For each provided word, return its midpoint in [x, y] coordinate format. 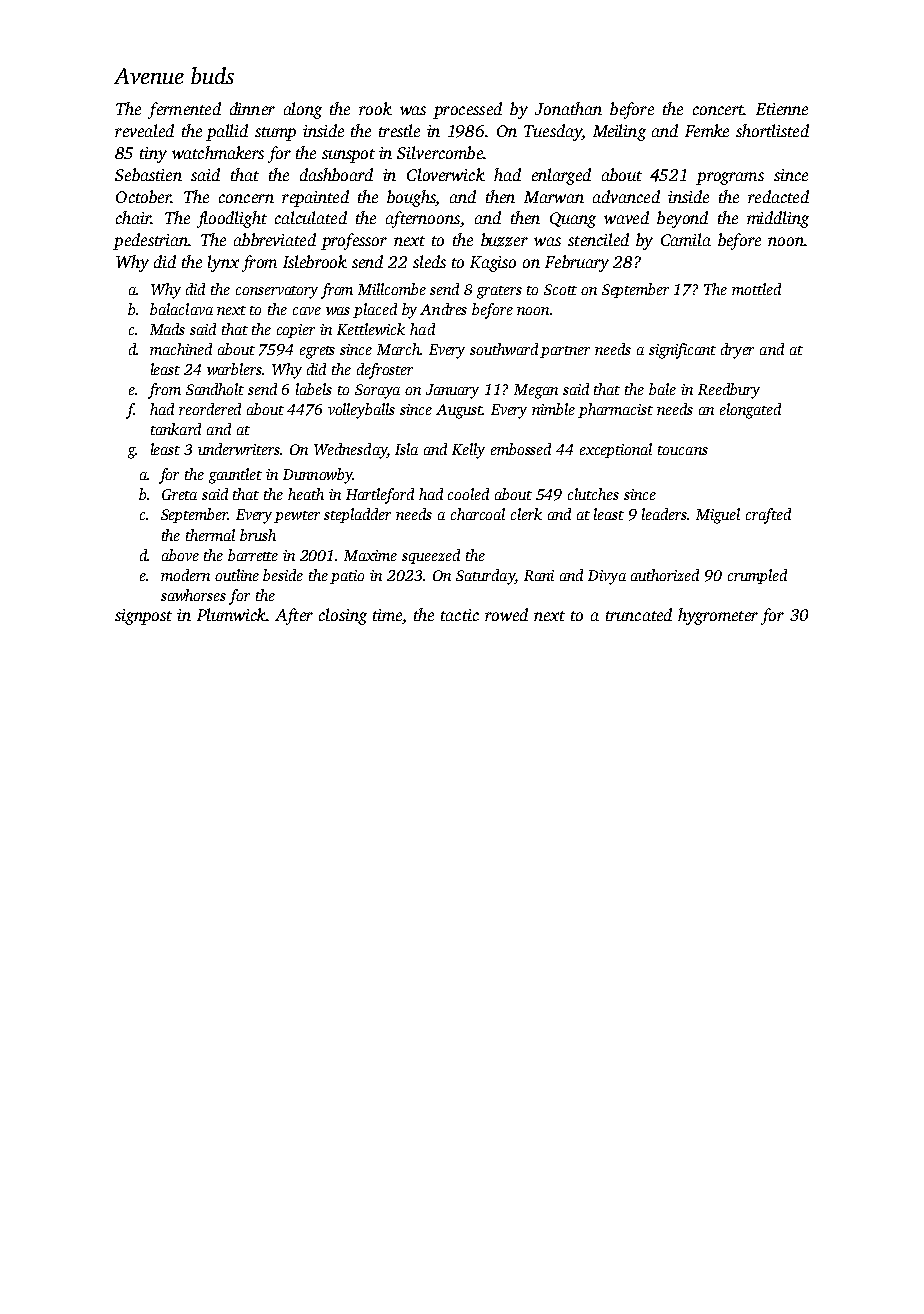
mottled [756, 289]
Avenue [149, 76]
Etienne [782, 109]
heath [306, 494]
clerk [526, 514]
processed [467, 110]
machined [181, 349]
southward [504, 349]
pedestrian [150, 241]
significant [682, 351]
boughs [411, 198]
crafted [768, 516]
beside [283, 575]
